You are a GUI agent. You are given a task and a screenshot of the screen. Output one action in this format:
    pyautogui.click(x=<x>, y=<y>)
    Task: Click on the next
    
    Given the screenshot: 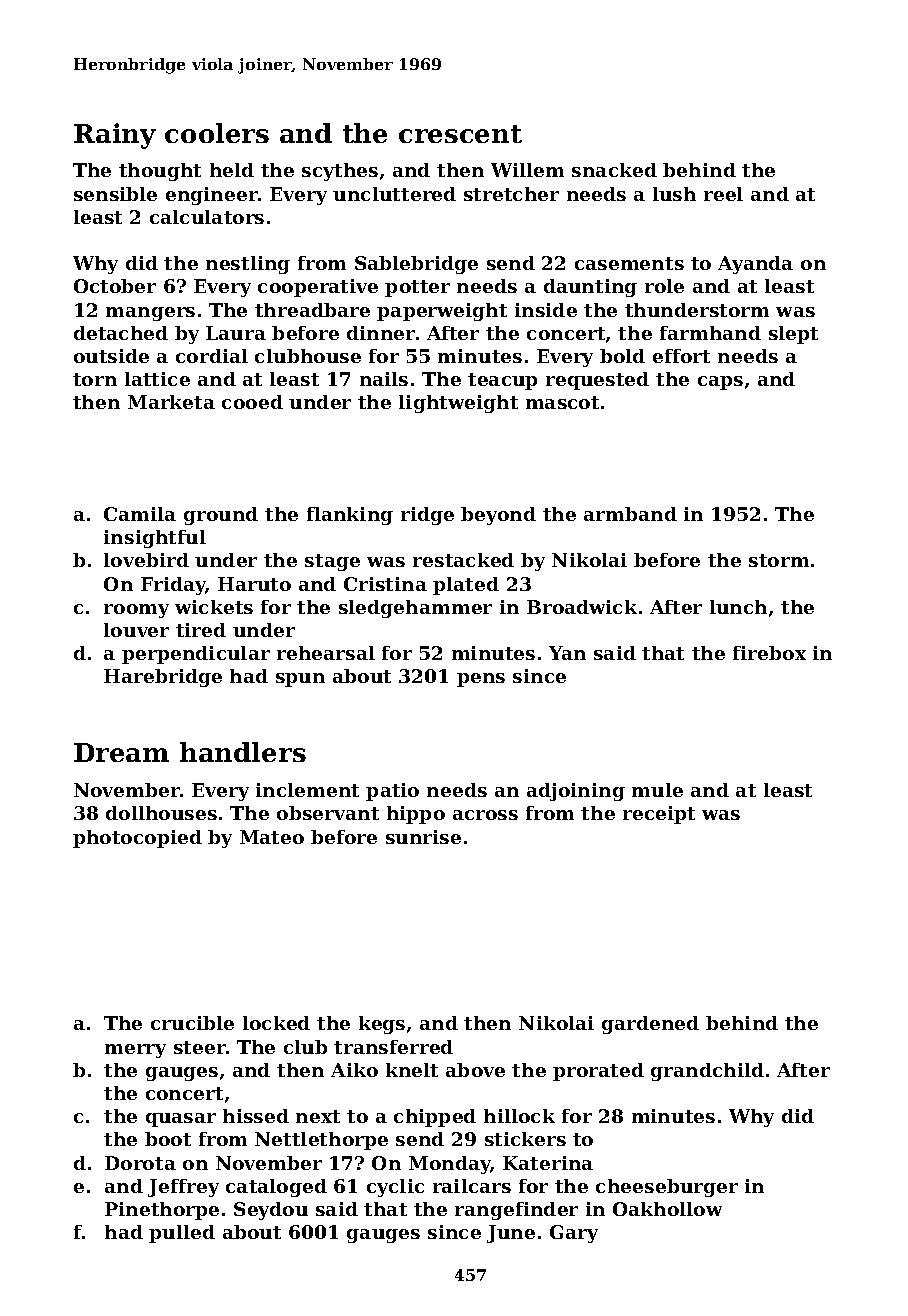 What is the action you would take?
    pyautogui.click(x=318, y=1116)
